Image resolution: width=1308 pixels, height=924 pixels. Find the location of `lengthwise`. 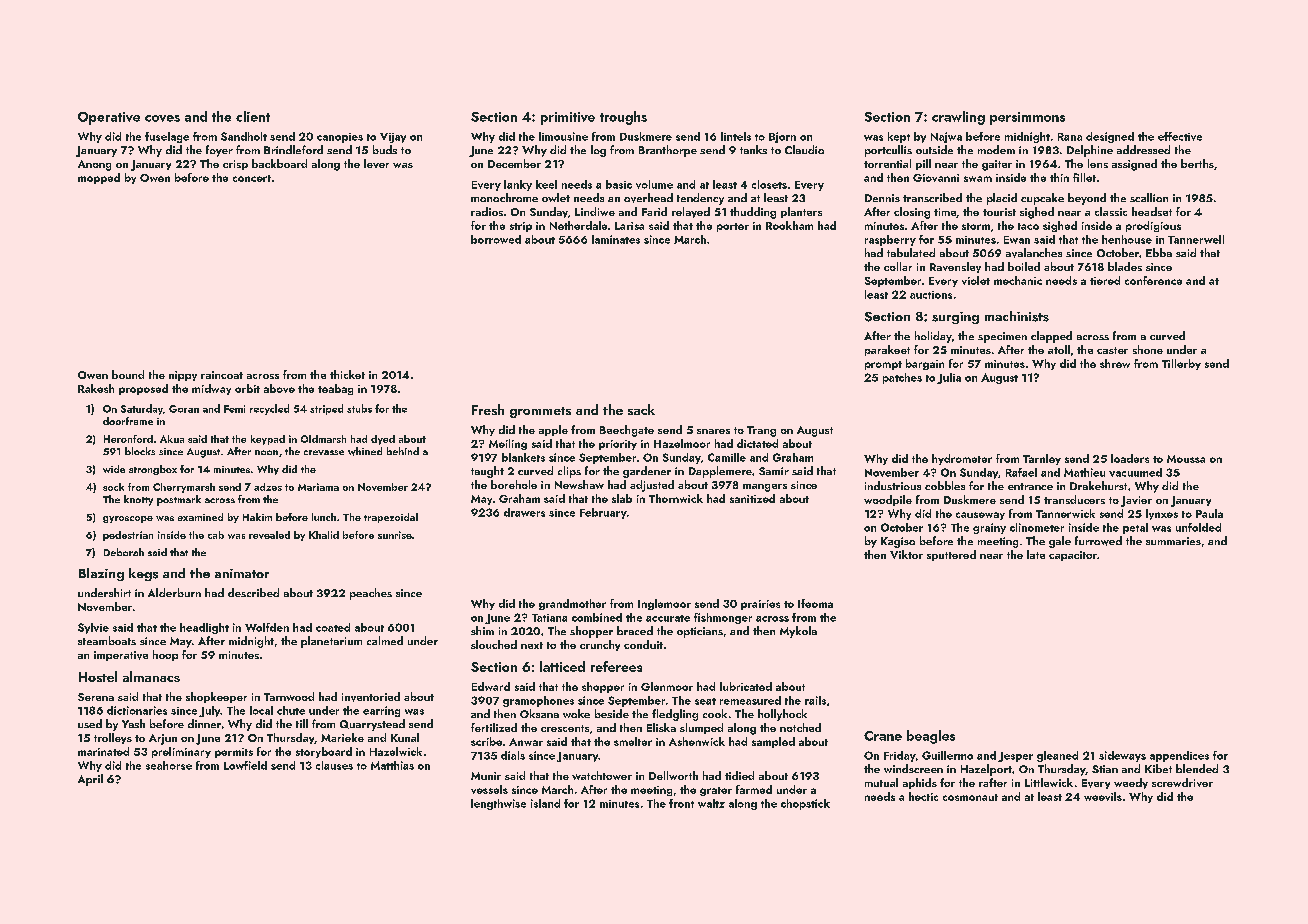

lengthwise is located at coordinates (498, 804).
